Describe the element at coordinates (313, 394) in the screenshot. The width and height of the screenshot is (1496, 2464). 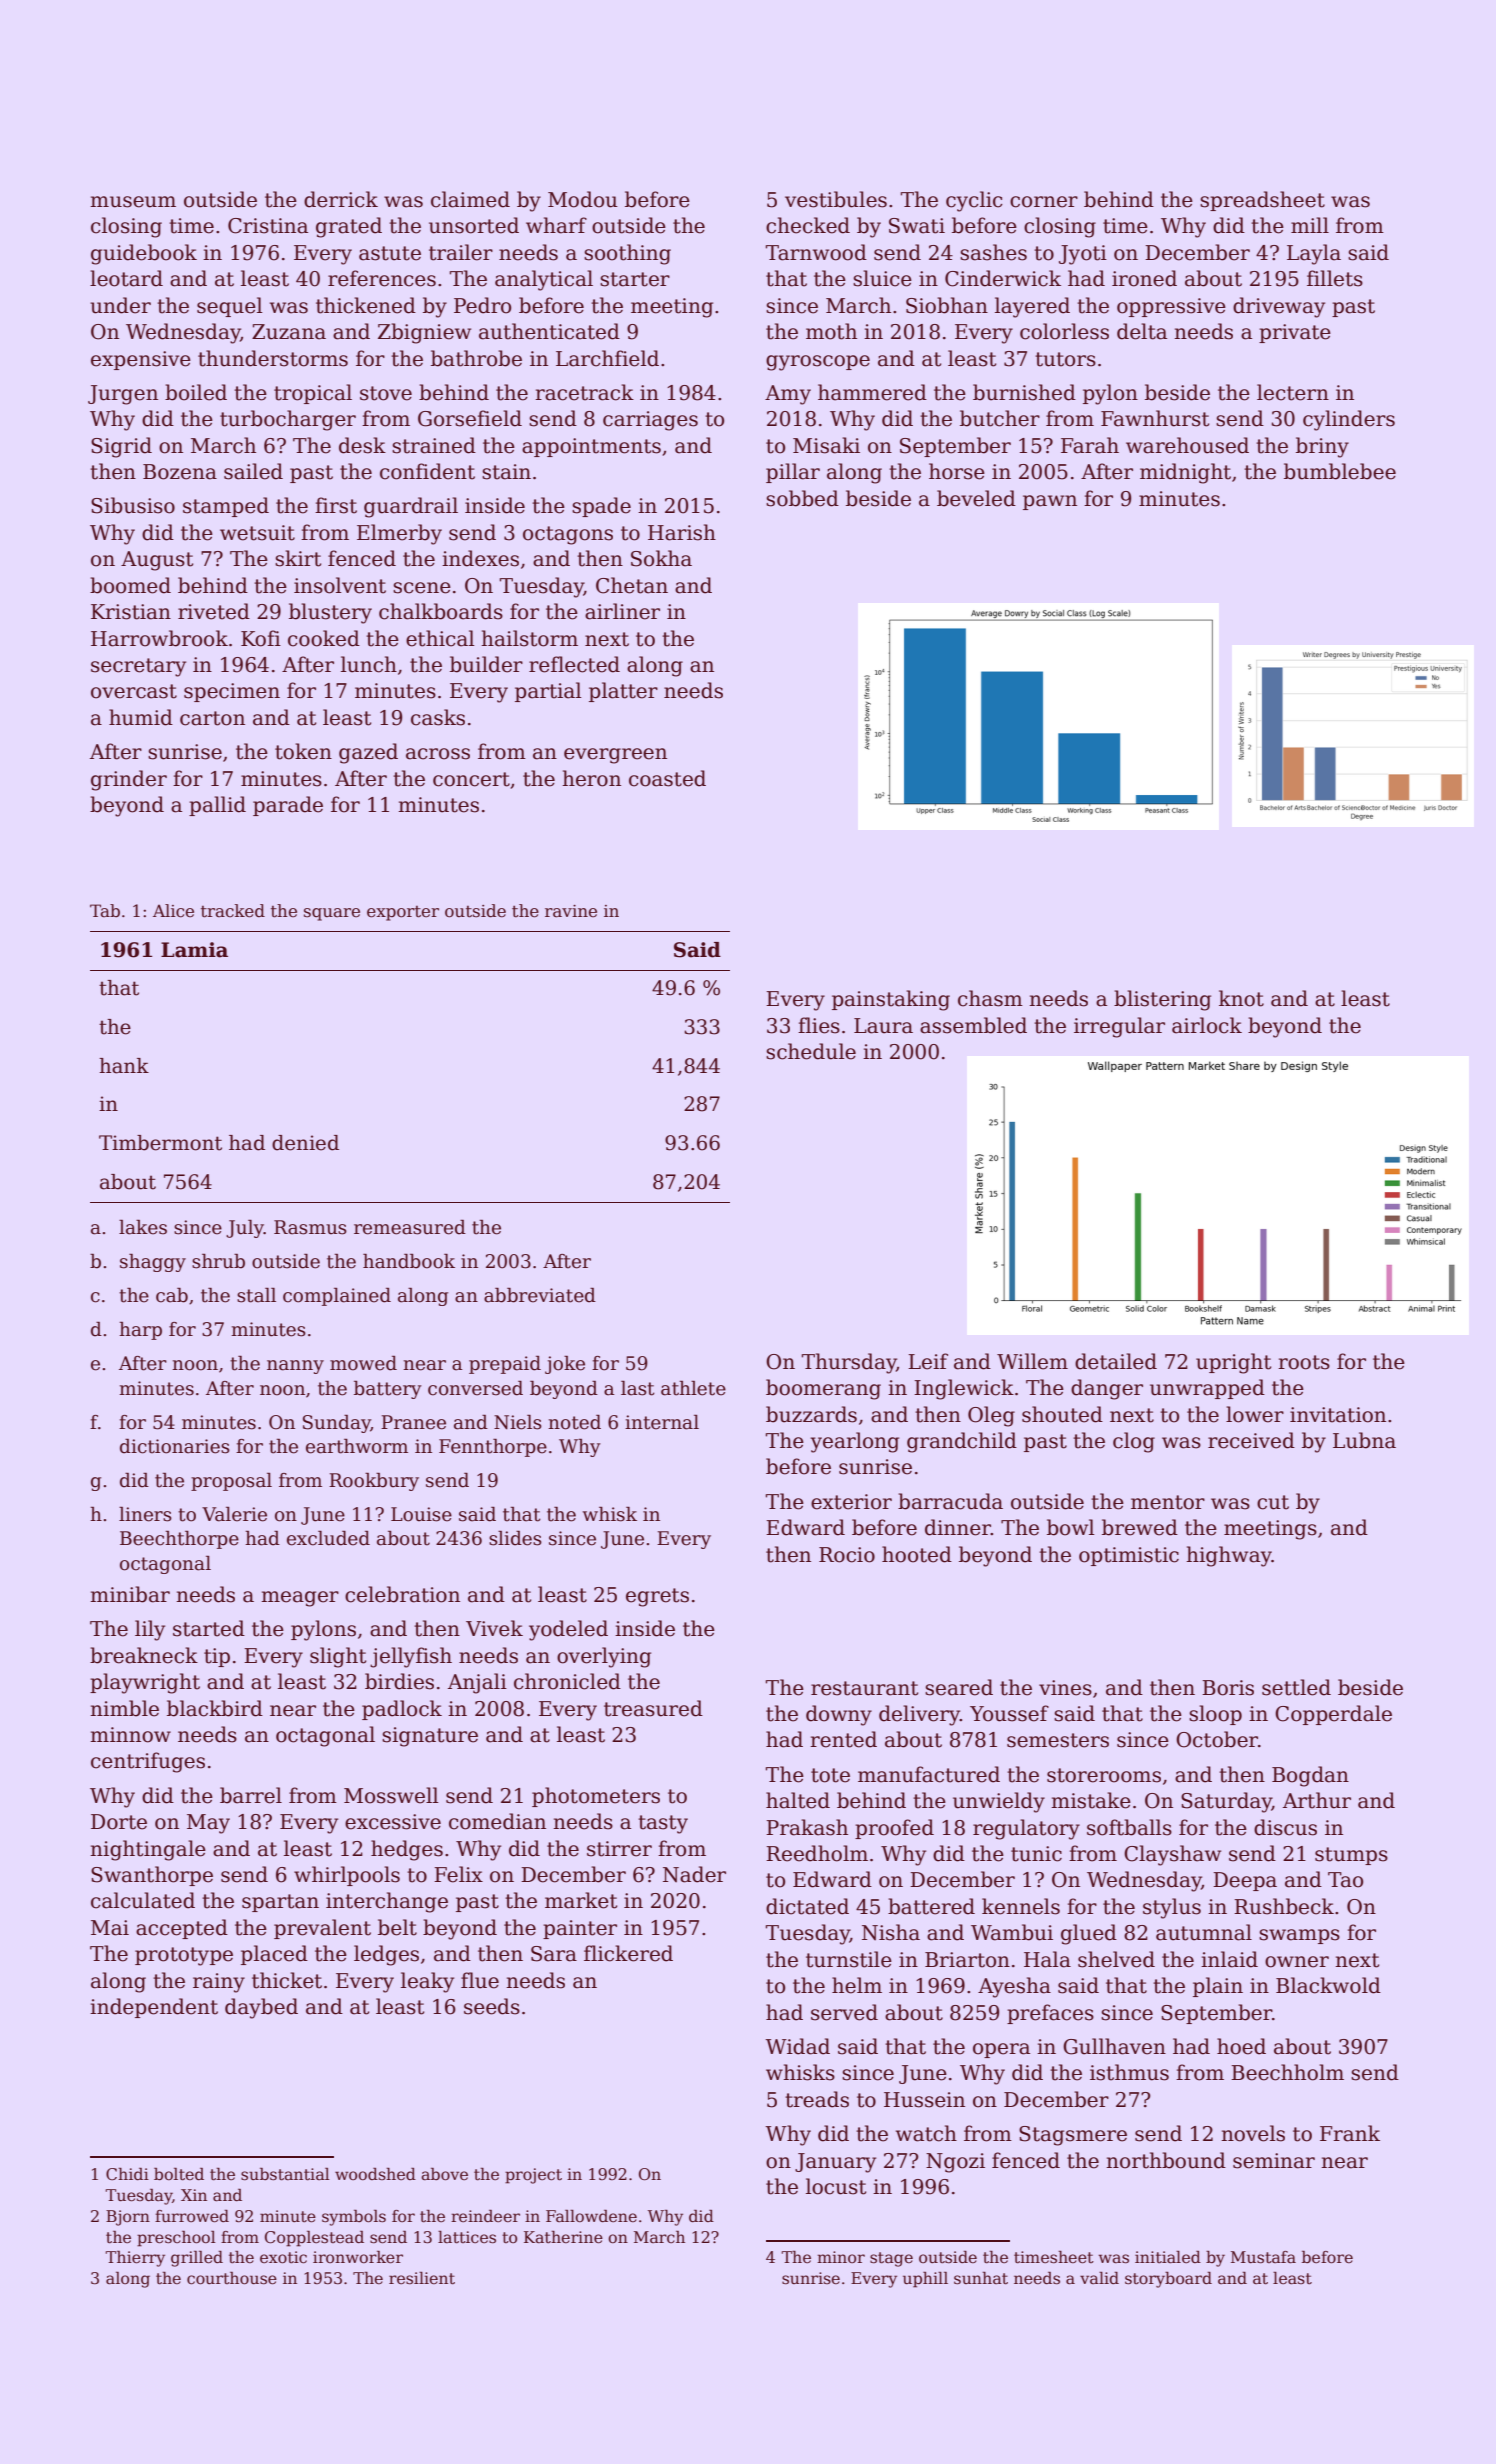
I see `tropical` at that location.
